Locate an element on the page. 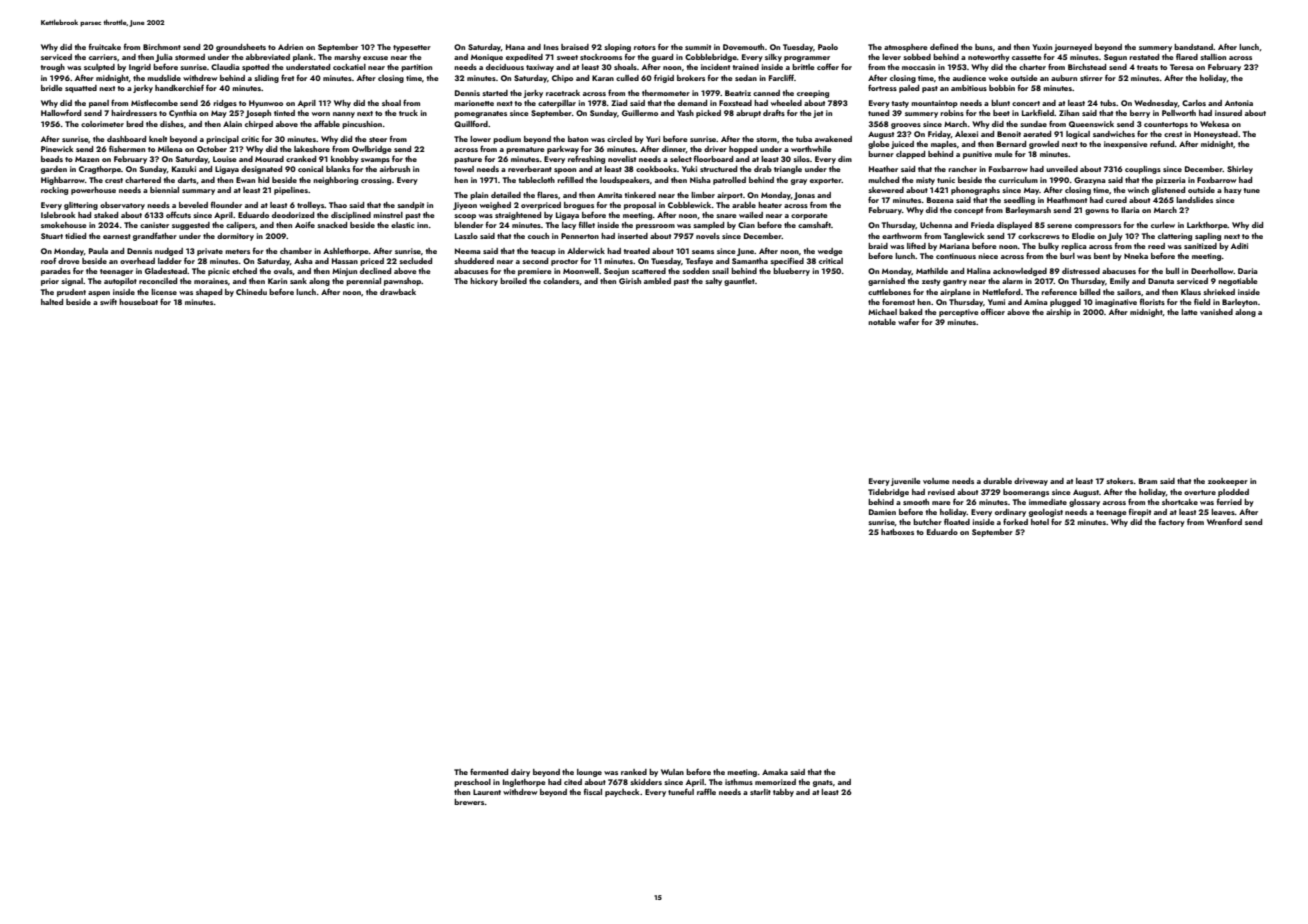 This page has width=1308, height=924. vanished is located at coordinates (1216, 312).
